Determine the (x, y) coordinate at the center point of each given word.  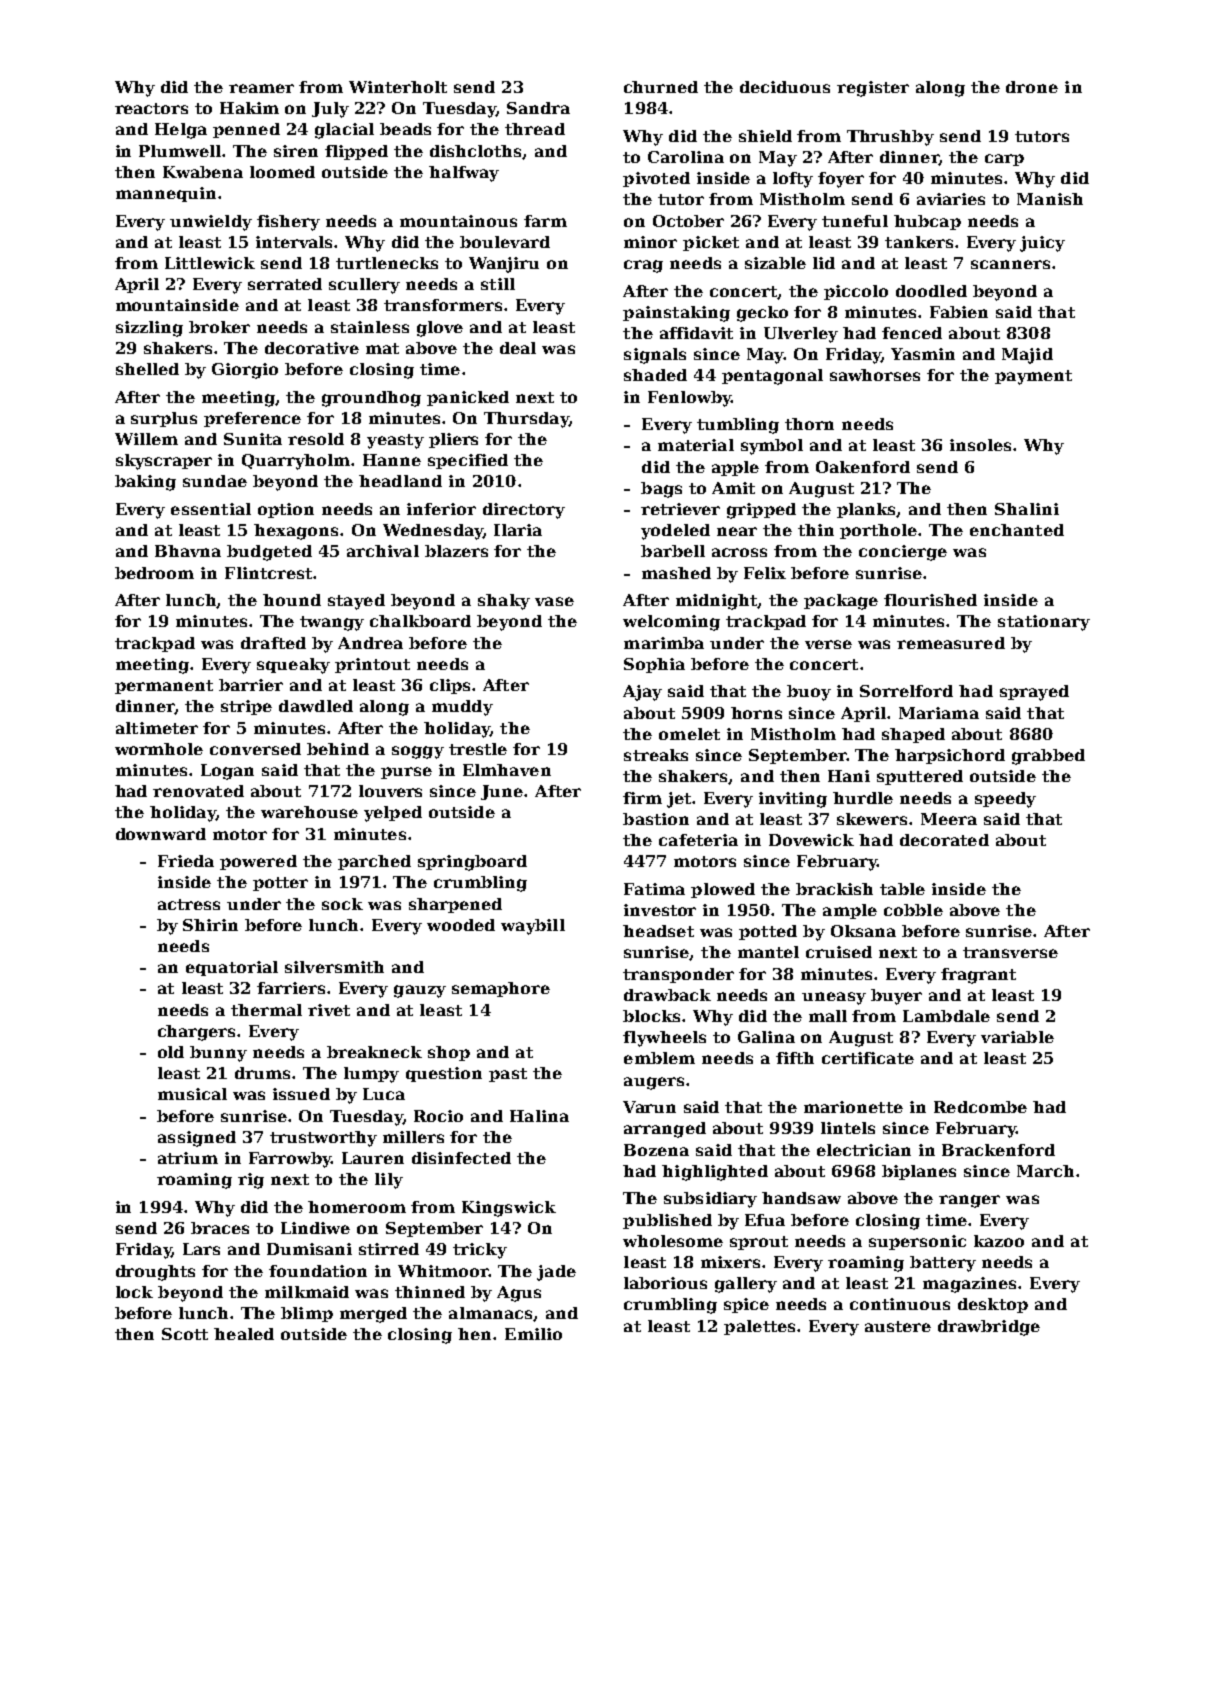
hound (292, 600)
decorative (312, 348)
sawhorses (875, 375)
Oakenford (863, 467)
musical (192, 1094)
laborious (665, 1283)
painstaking (676, 314)
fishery (288, 223)
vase (554, 601)
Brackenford (998, 1150)
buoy (809, 693)
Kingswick (509, 1209)
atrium (188, 1158)
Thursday (526, 420)
